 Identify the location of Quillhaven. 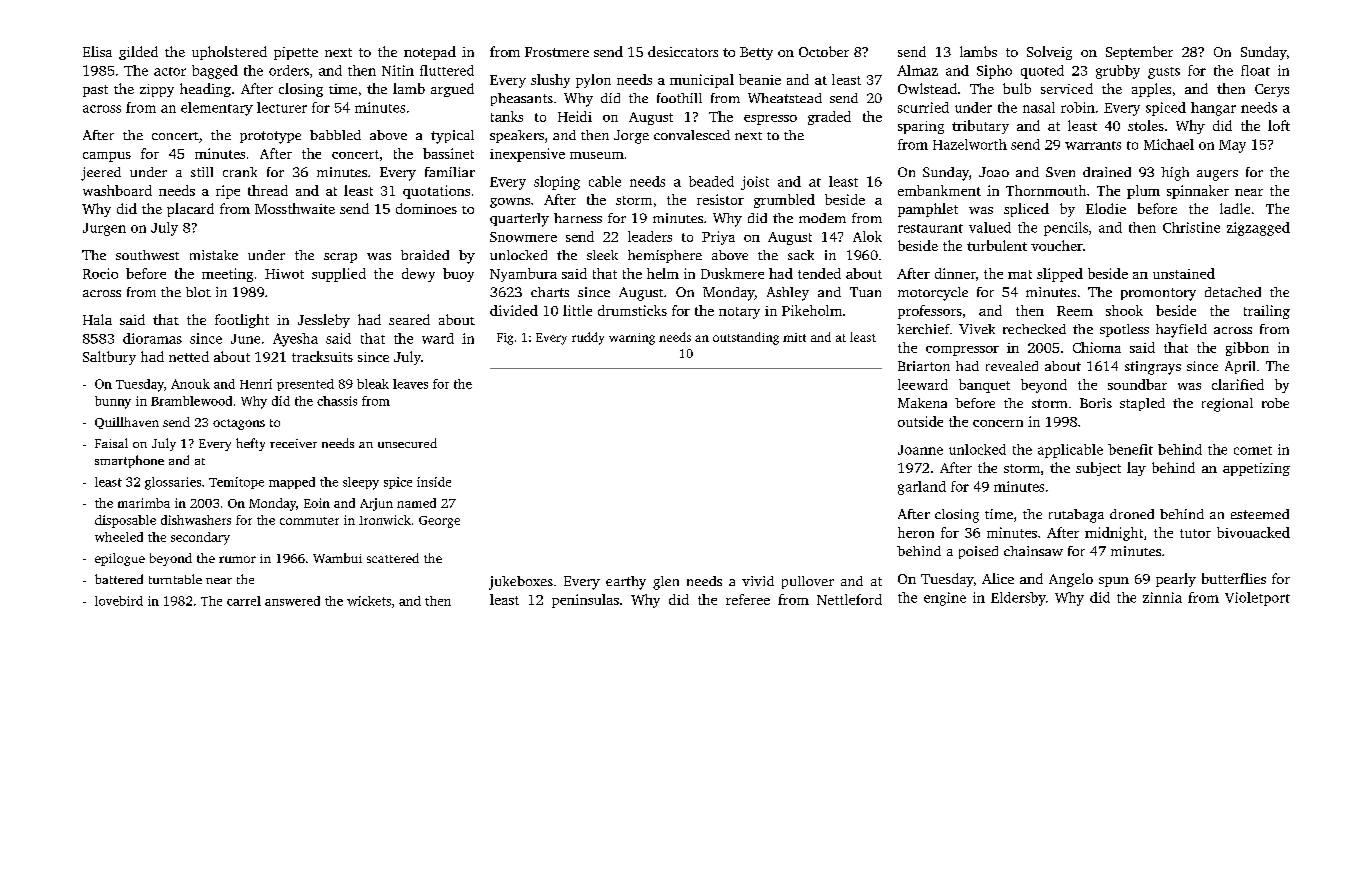
(127, 423).
